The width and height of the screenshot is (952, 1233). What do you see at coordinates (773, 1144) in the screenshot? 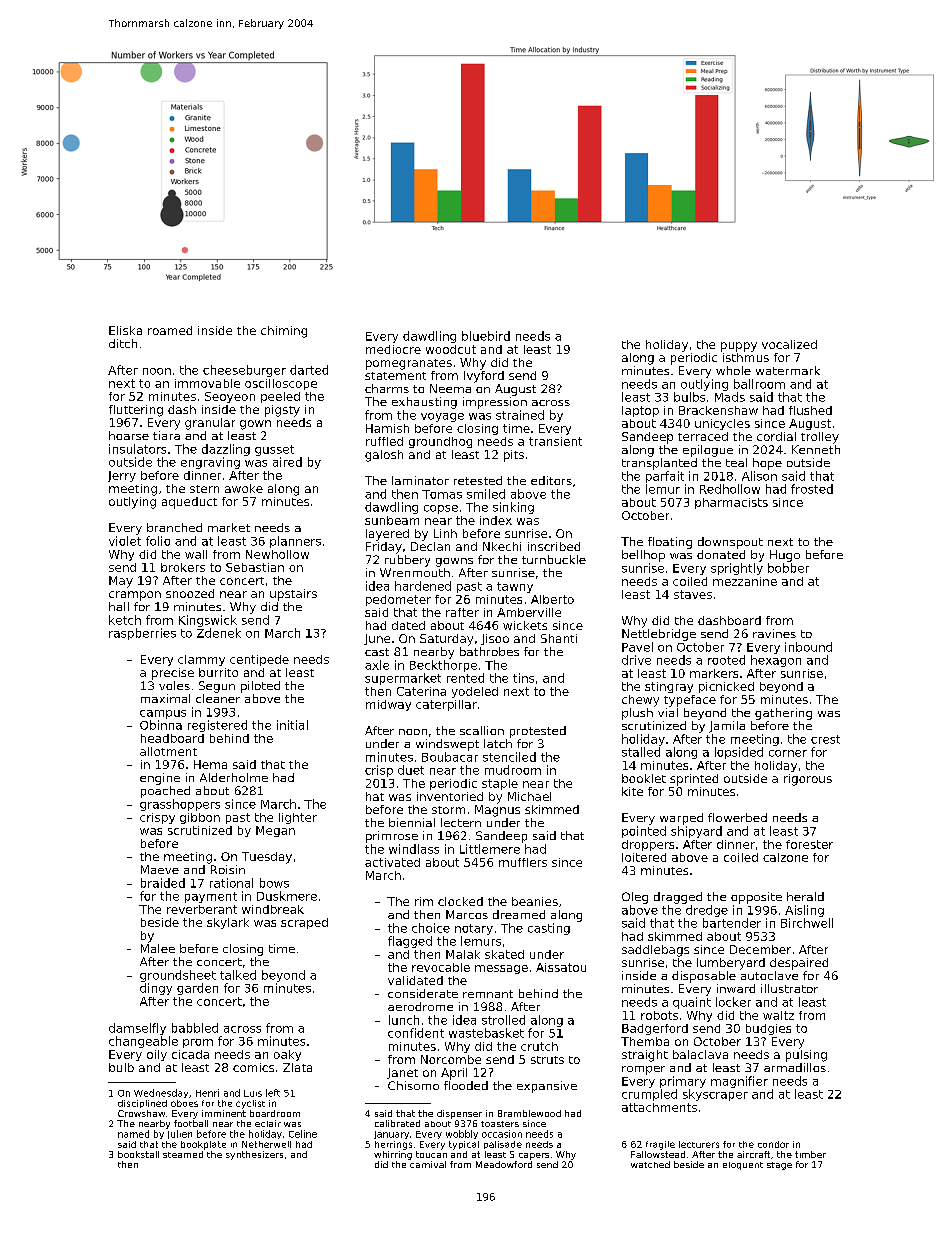
I see `condor` at bounding box center [773, 1144].
